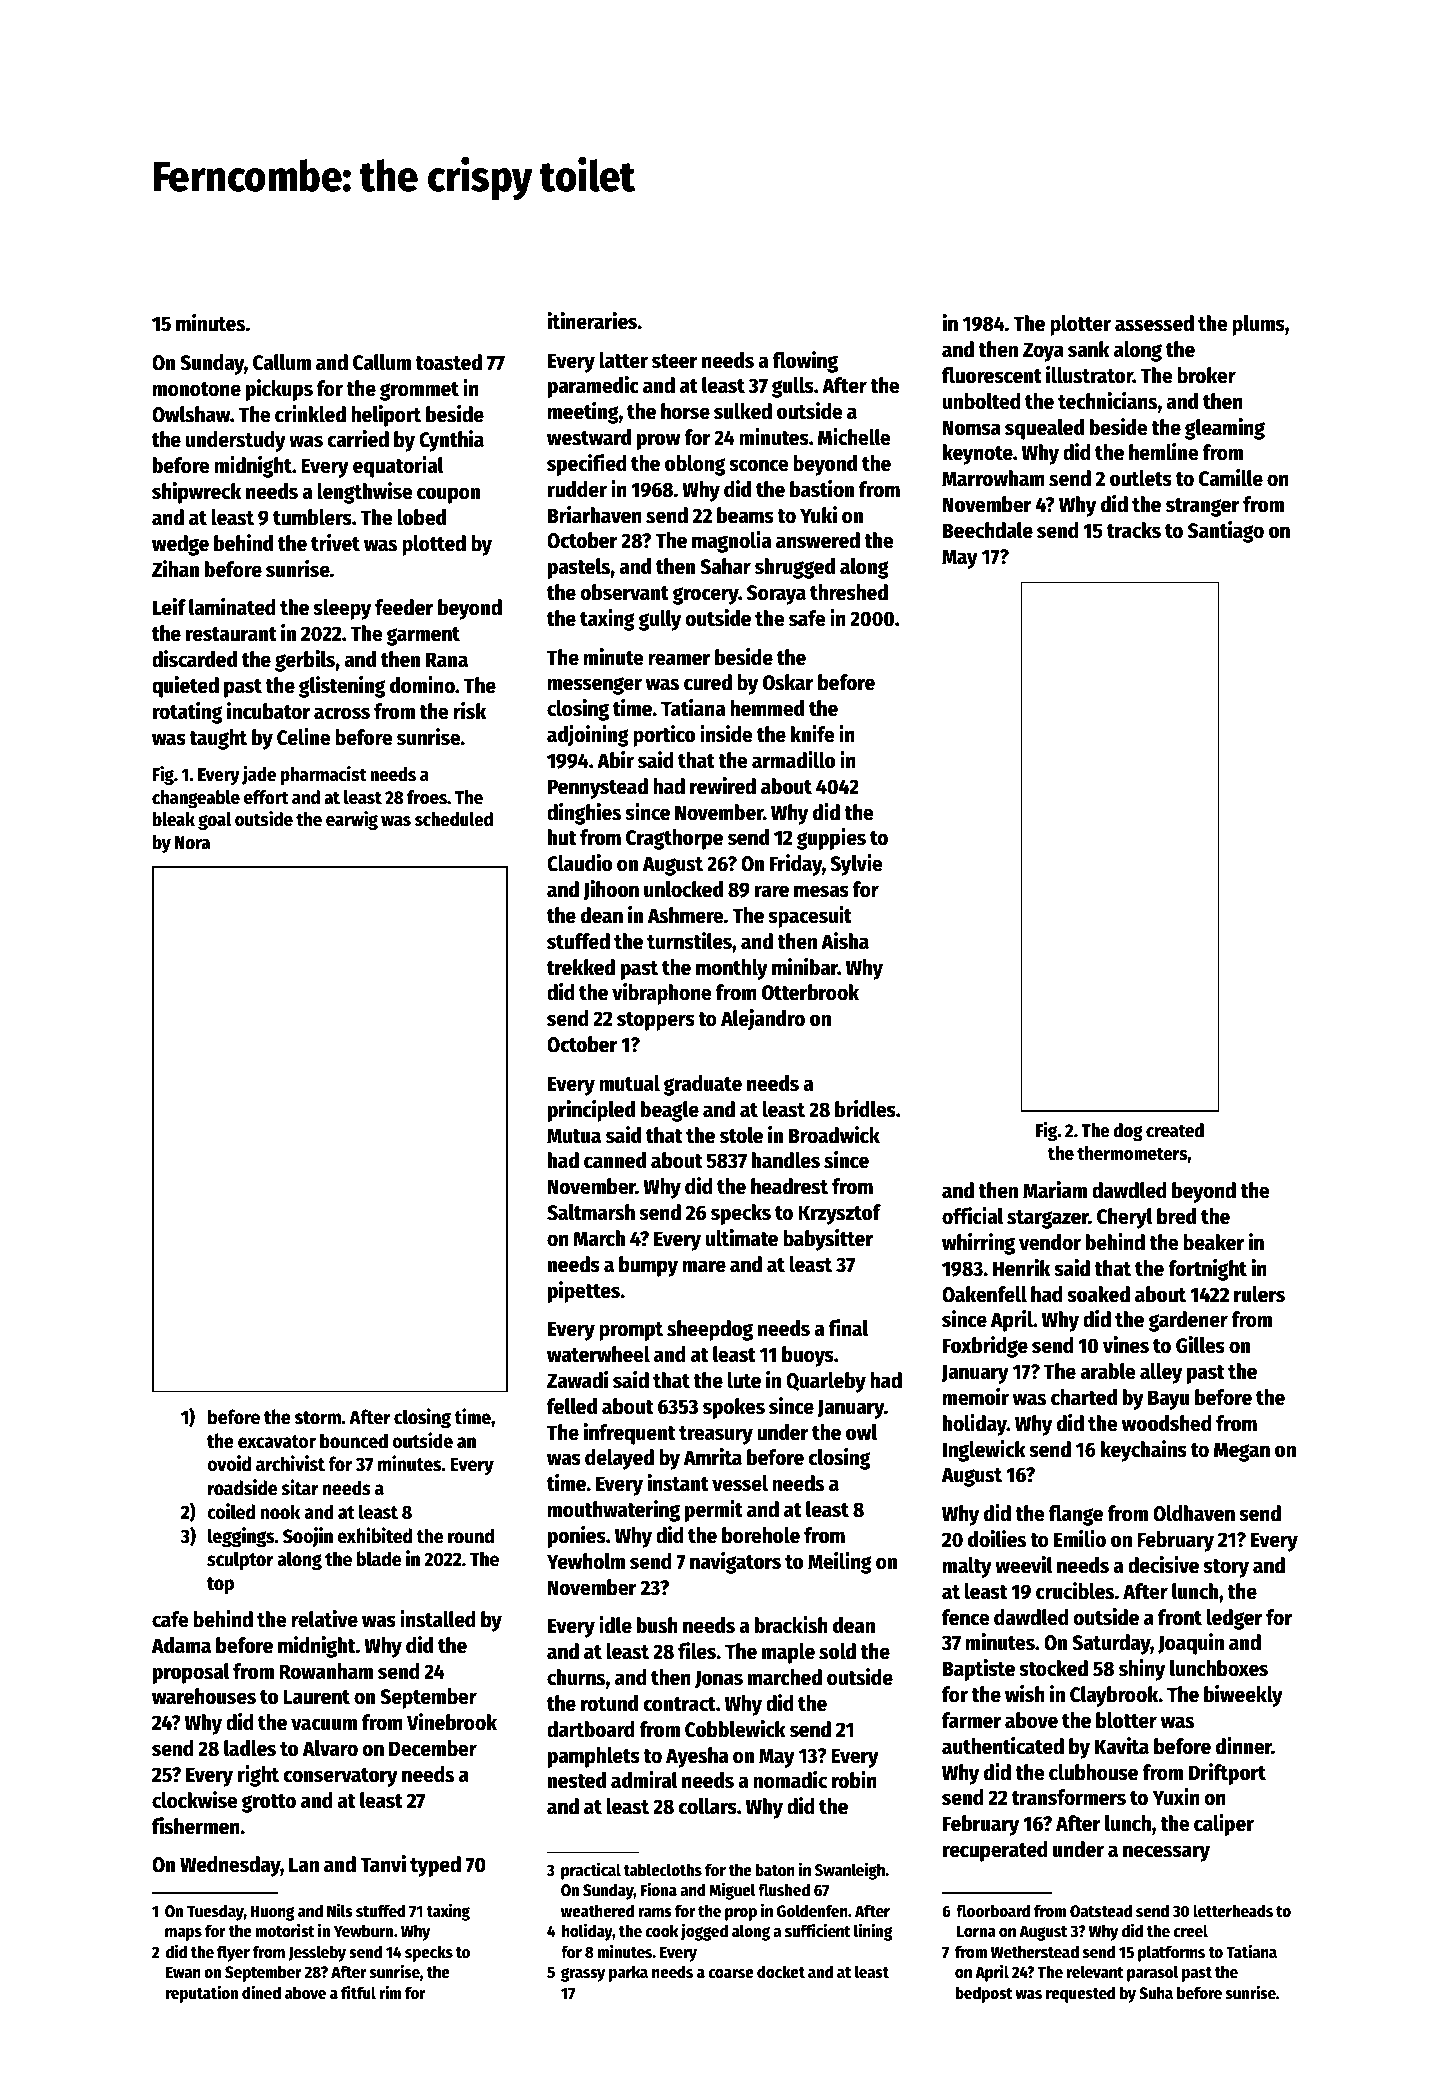 This screenshot has width=1450, height=2100. I want to click on monthly, so click(732, 969).
